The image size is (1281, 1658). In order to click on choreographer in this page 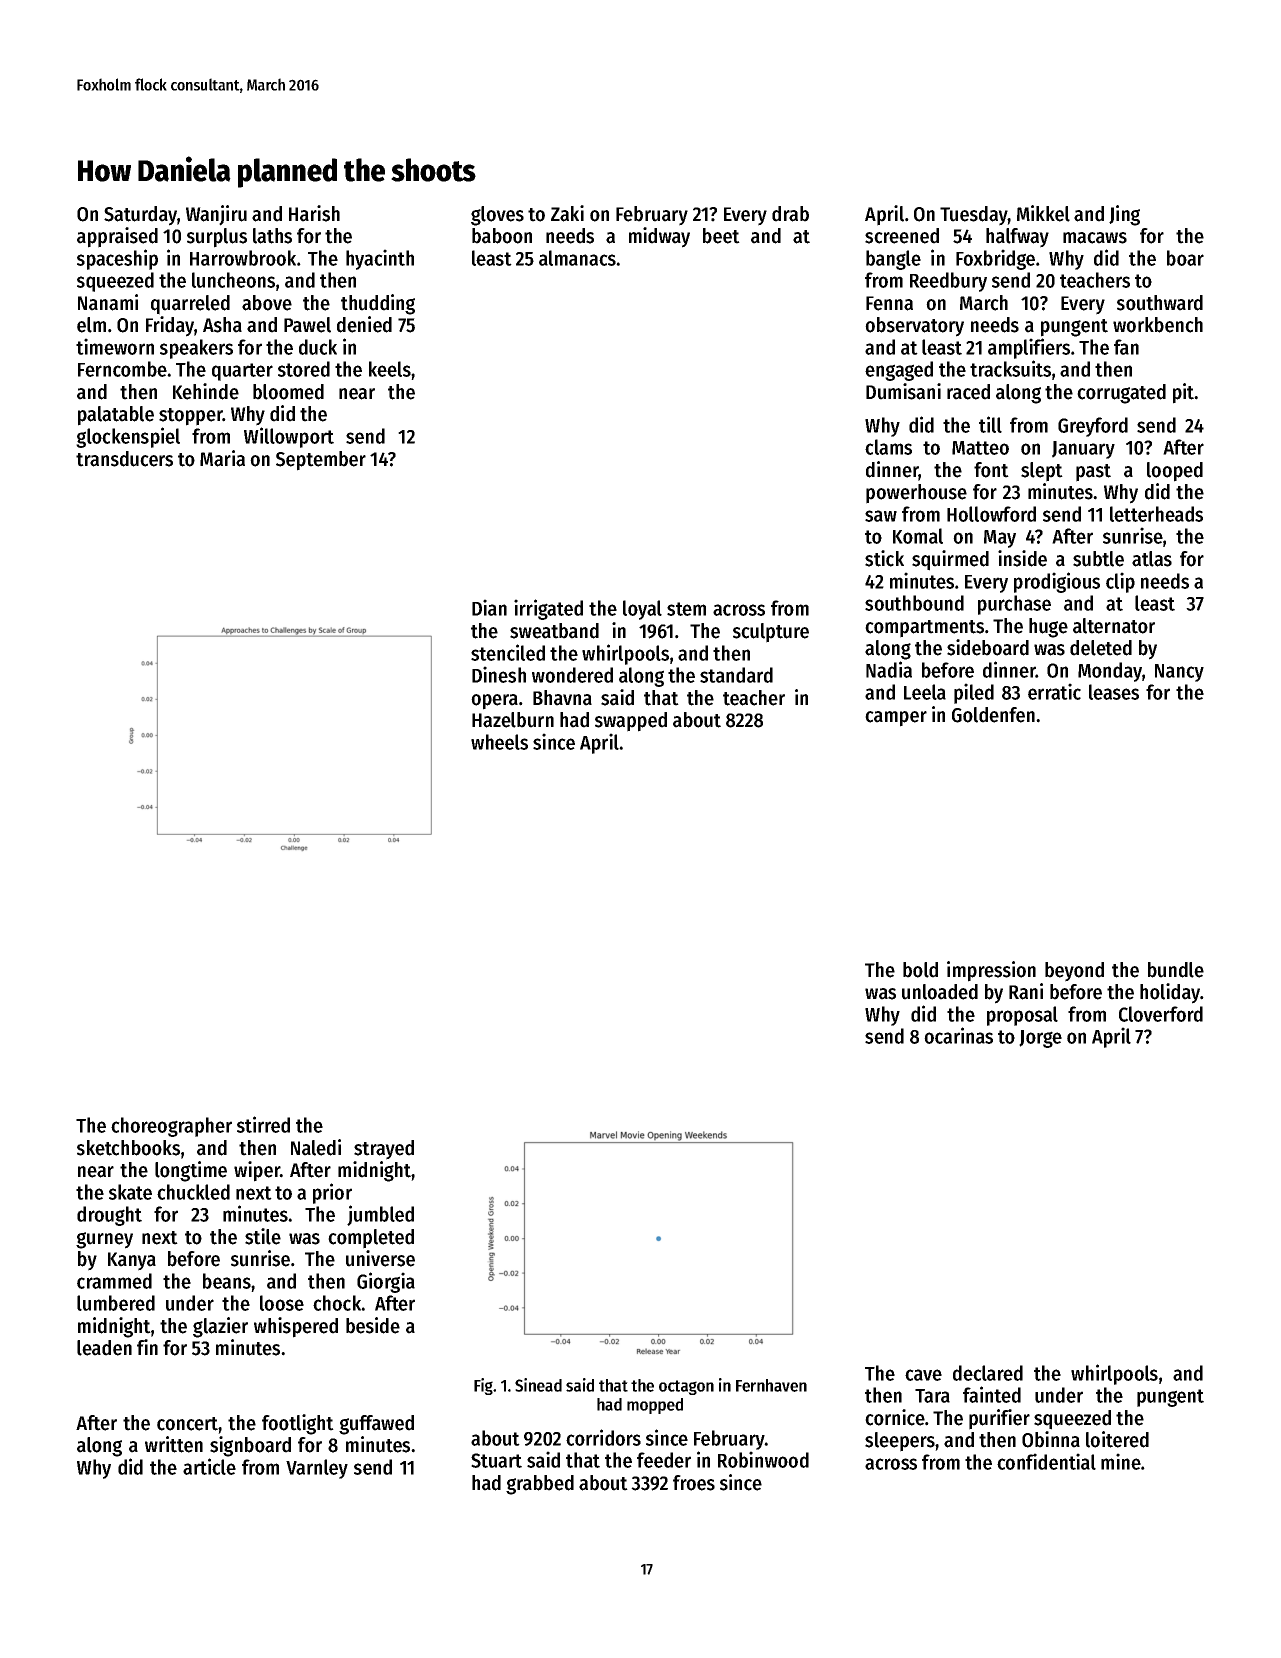, I will do `click(171, 1127)`.
